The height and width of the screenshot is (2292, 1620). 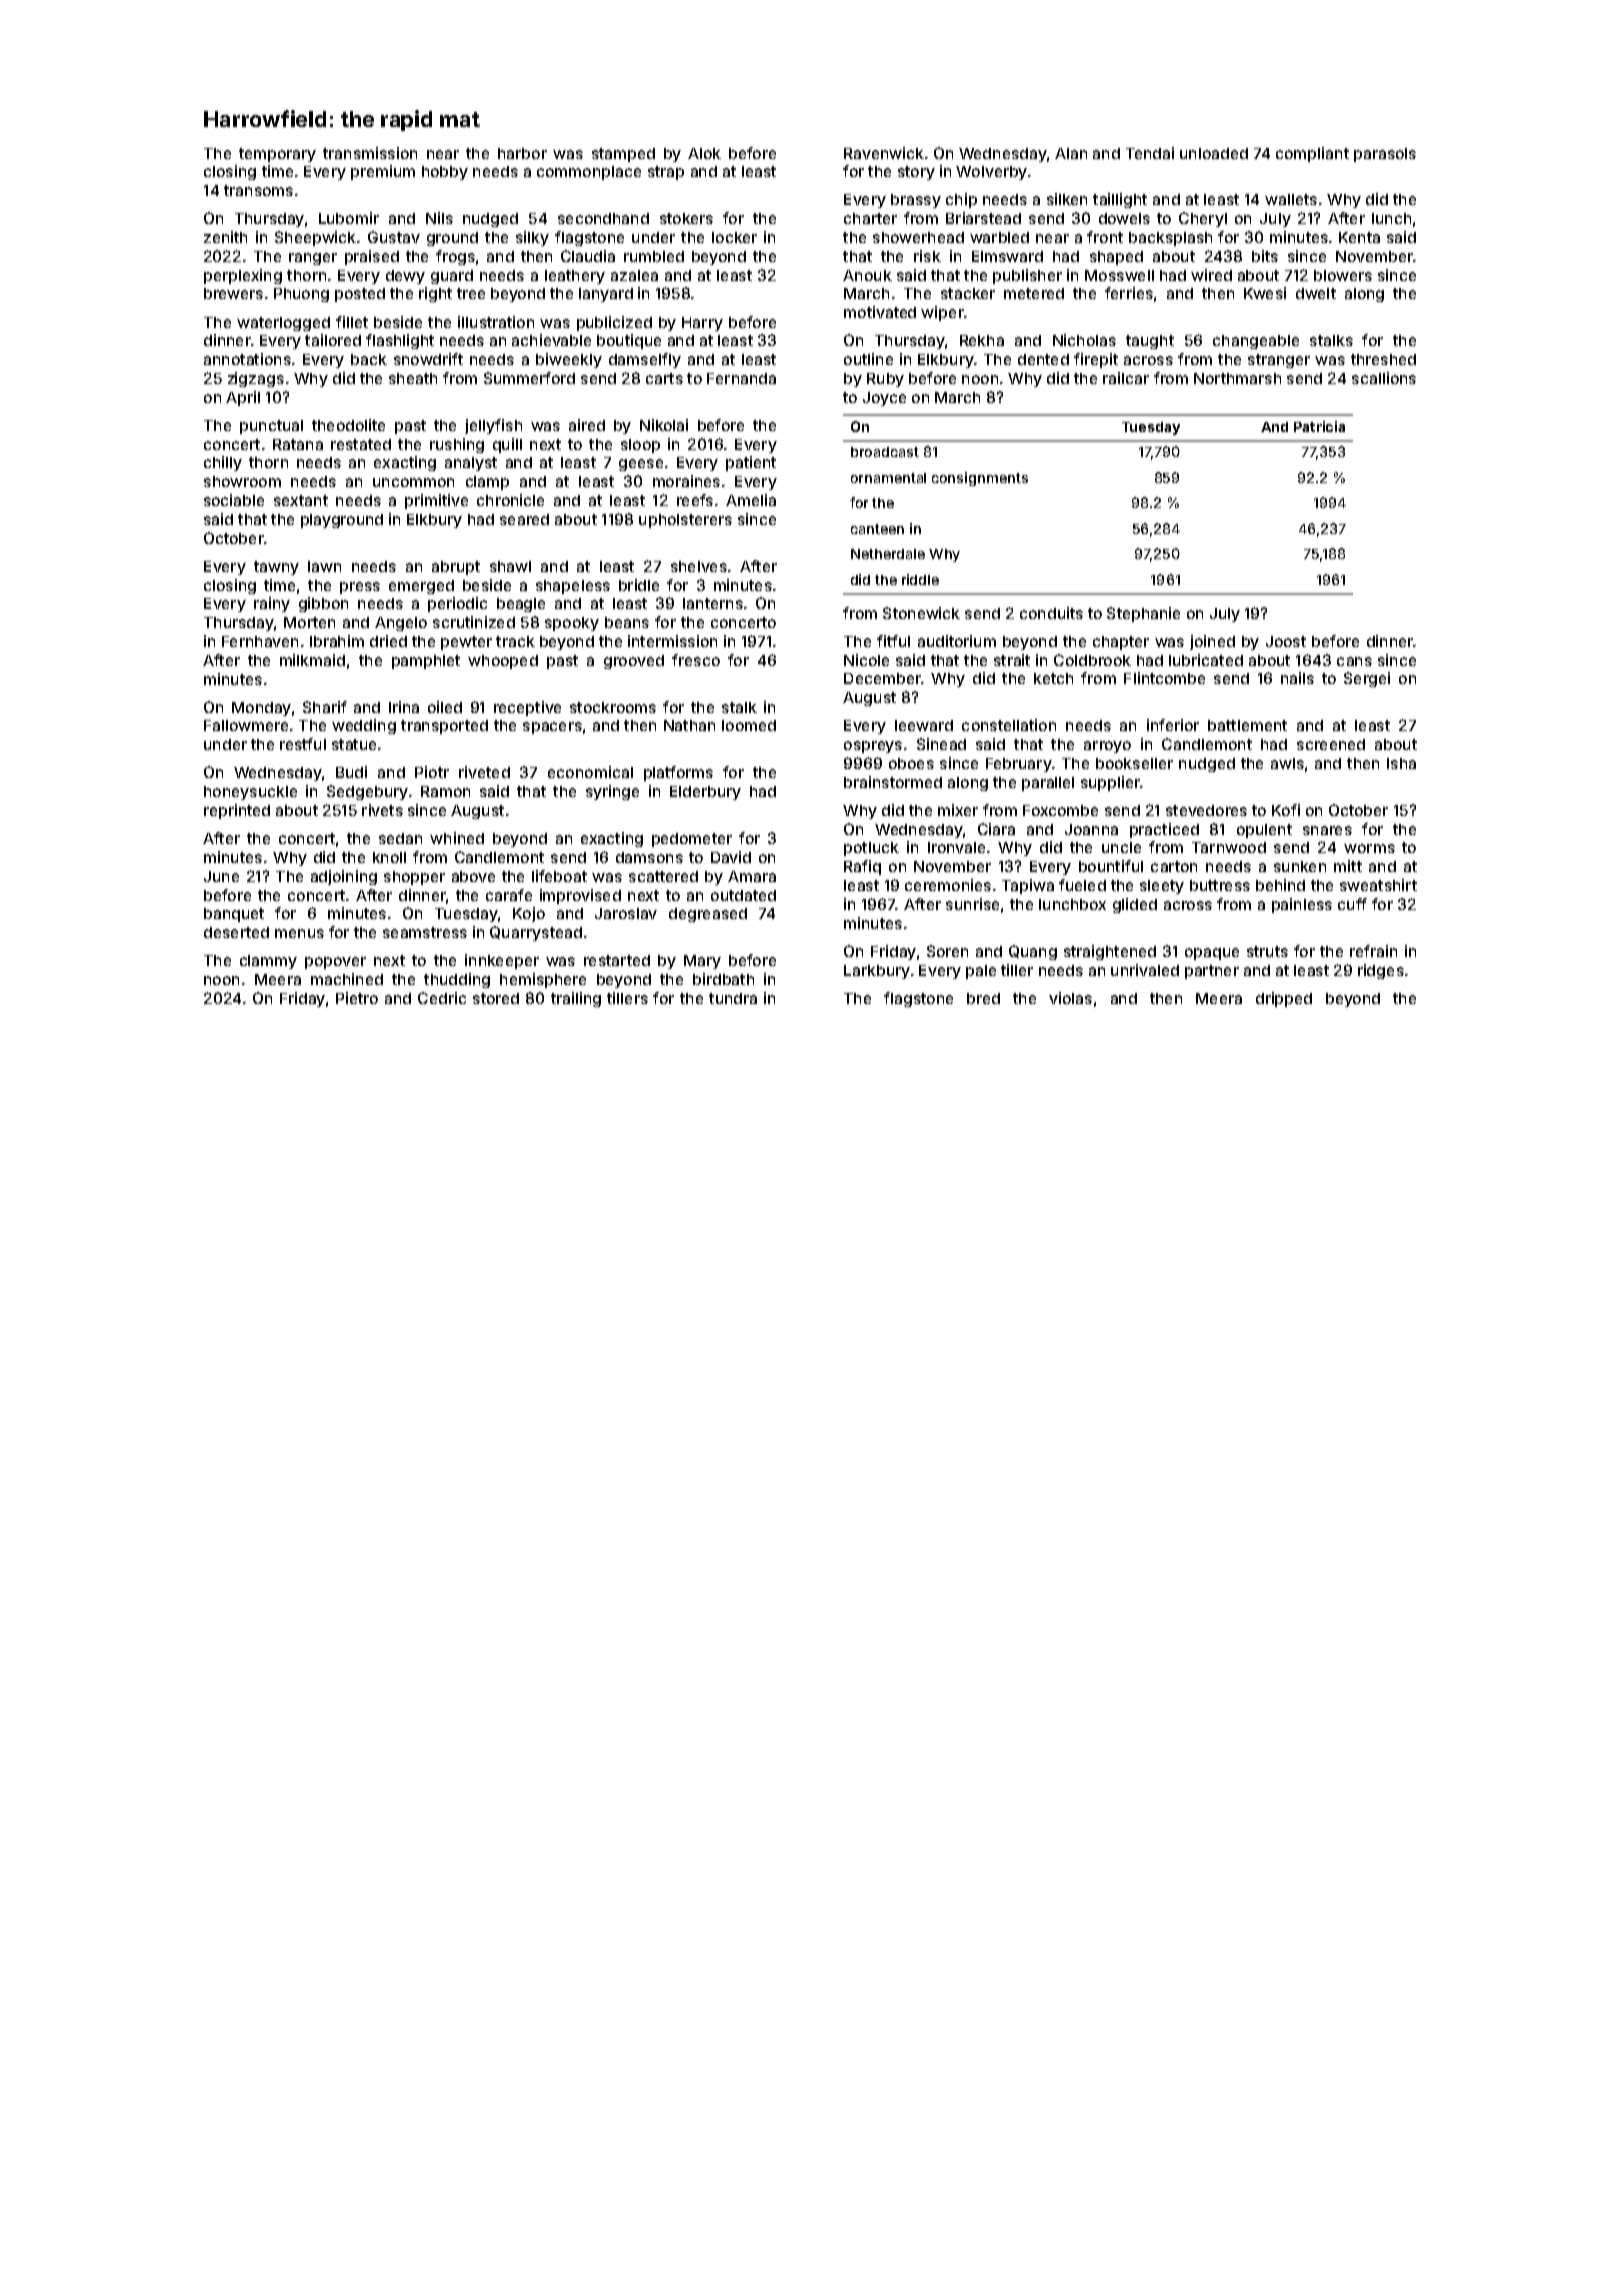 What do you see at coordinates (425, 932) in the screenshot?
I see `seamstress` at bounding box center [425, 932].
